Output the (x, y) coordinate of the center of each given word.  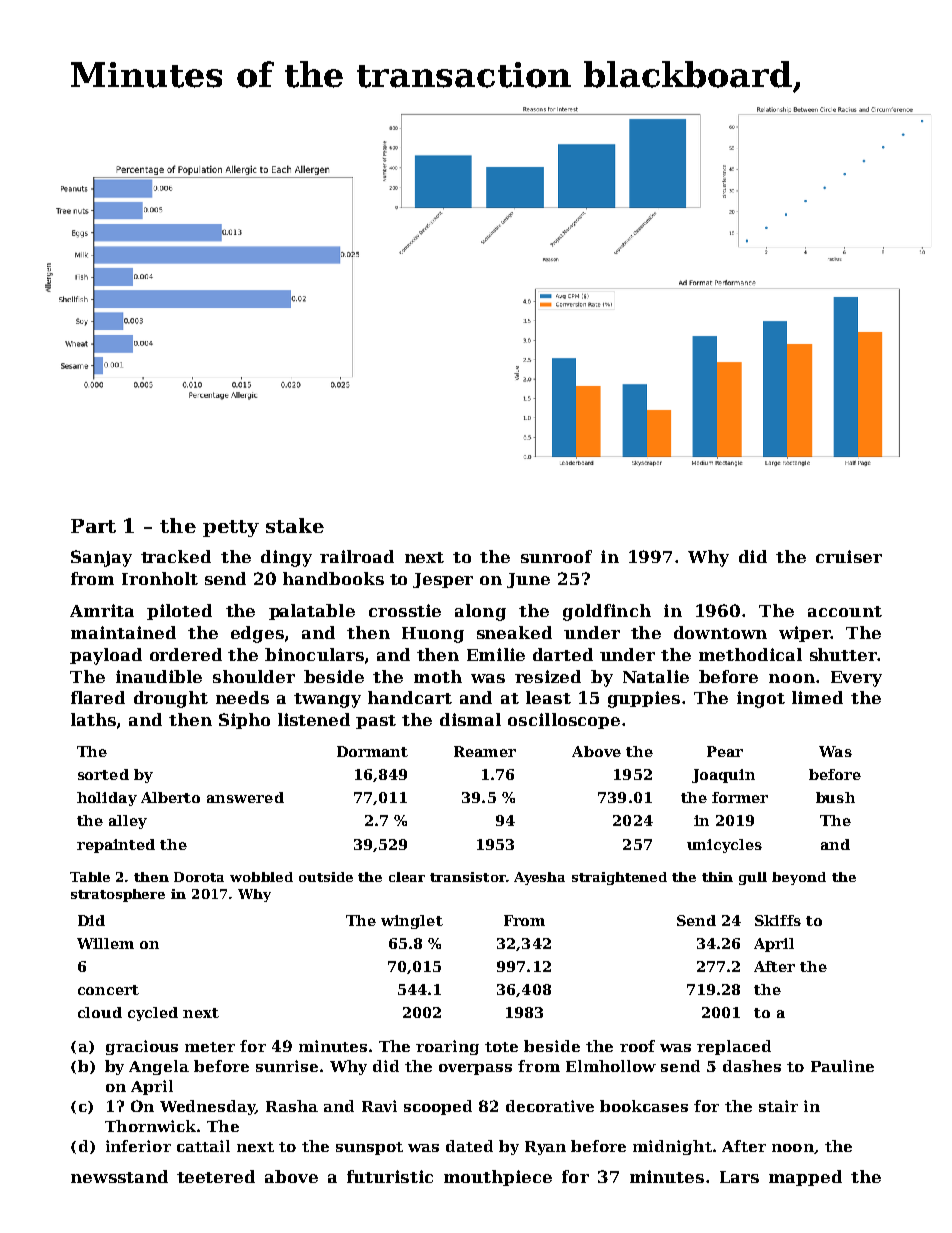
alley (128, 822)
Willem (105, 943)
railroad (357, 556)
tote (501, 1047)
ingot (761, 699)
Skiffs (778, 920)
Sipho (244, 721)
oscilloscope (564, 721)
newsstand (119, 1176)
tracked (176, 556)
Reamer (485, 751)
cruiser (849, 556)
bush (835, 797)
